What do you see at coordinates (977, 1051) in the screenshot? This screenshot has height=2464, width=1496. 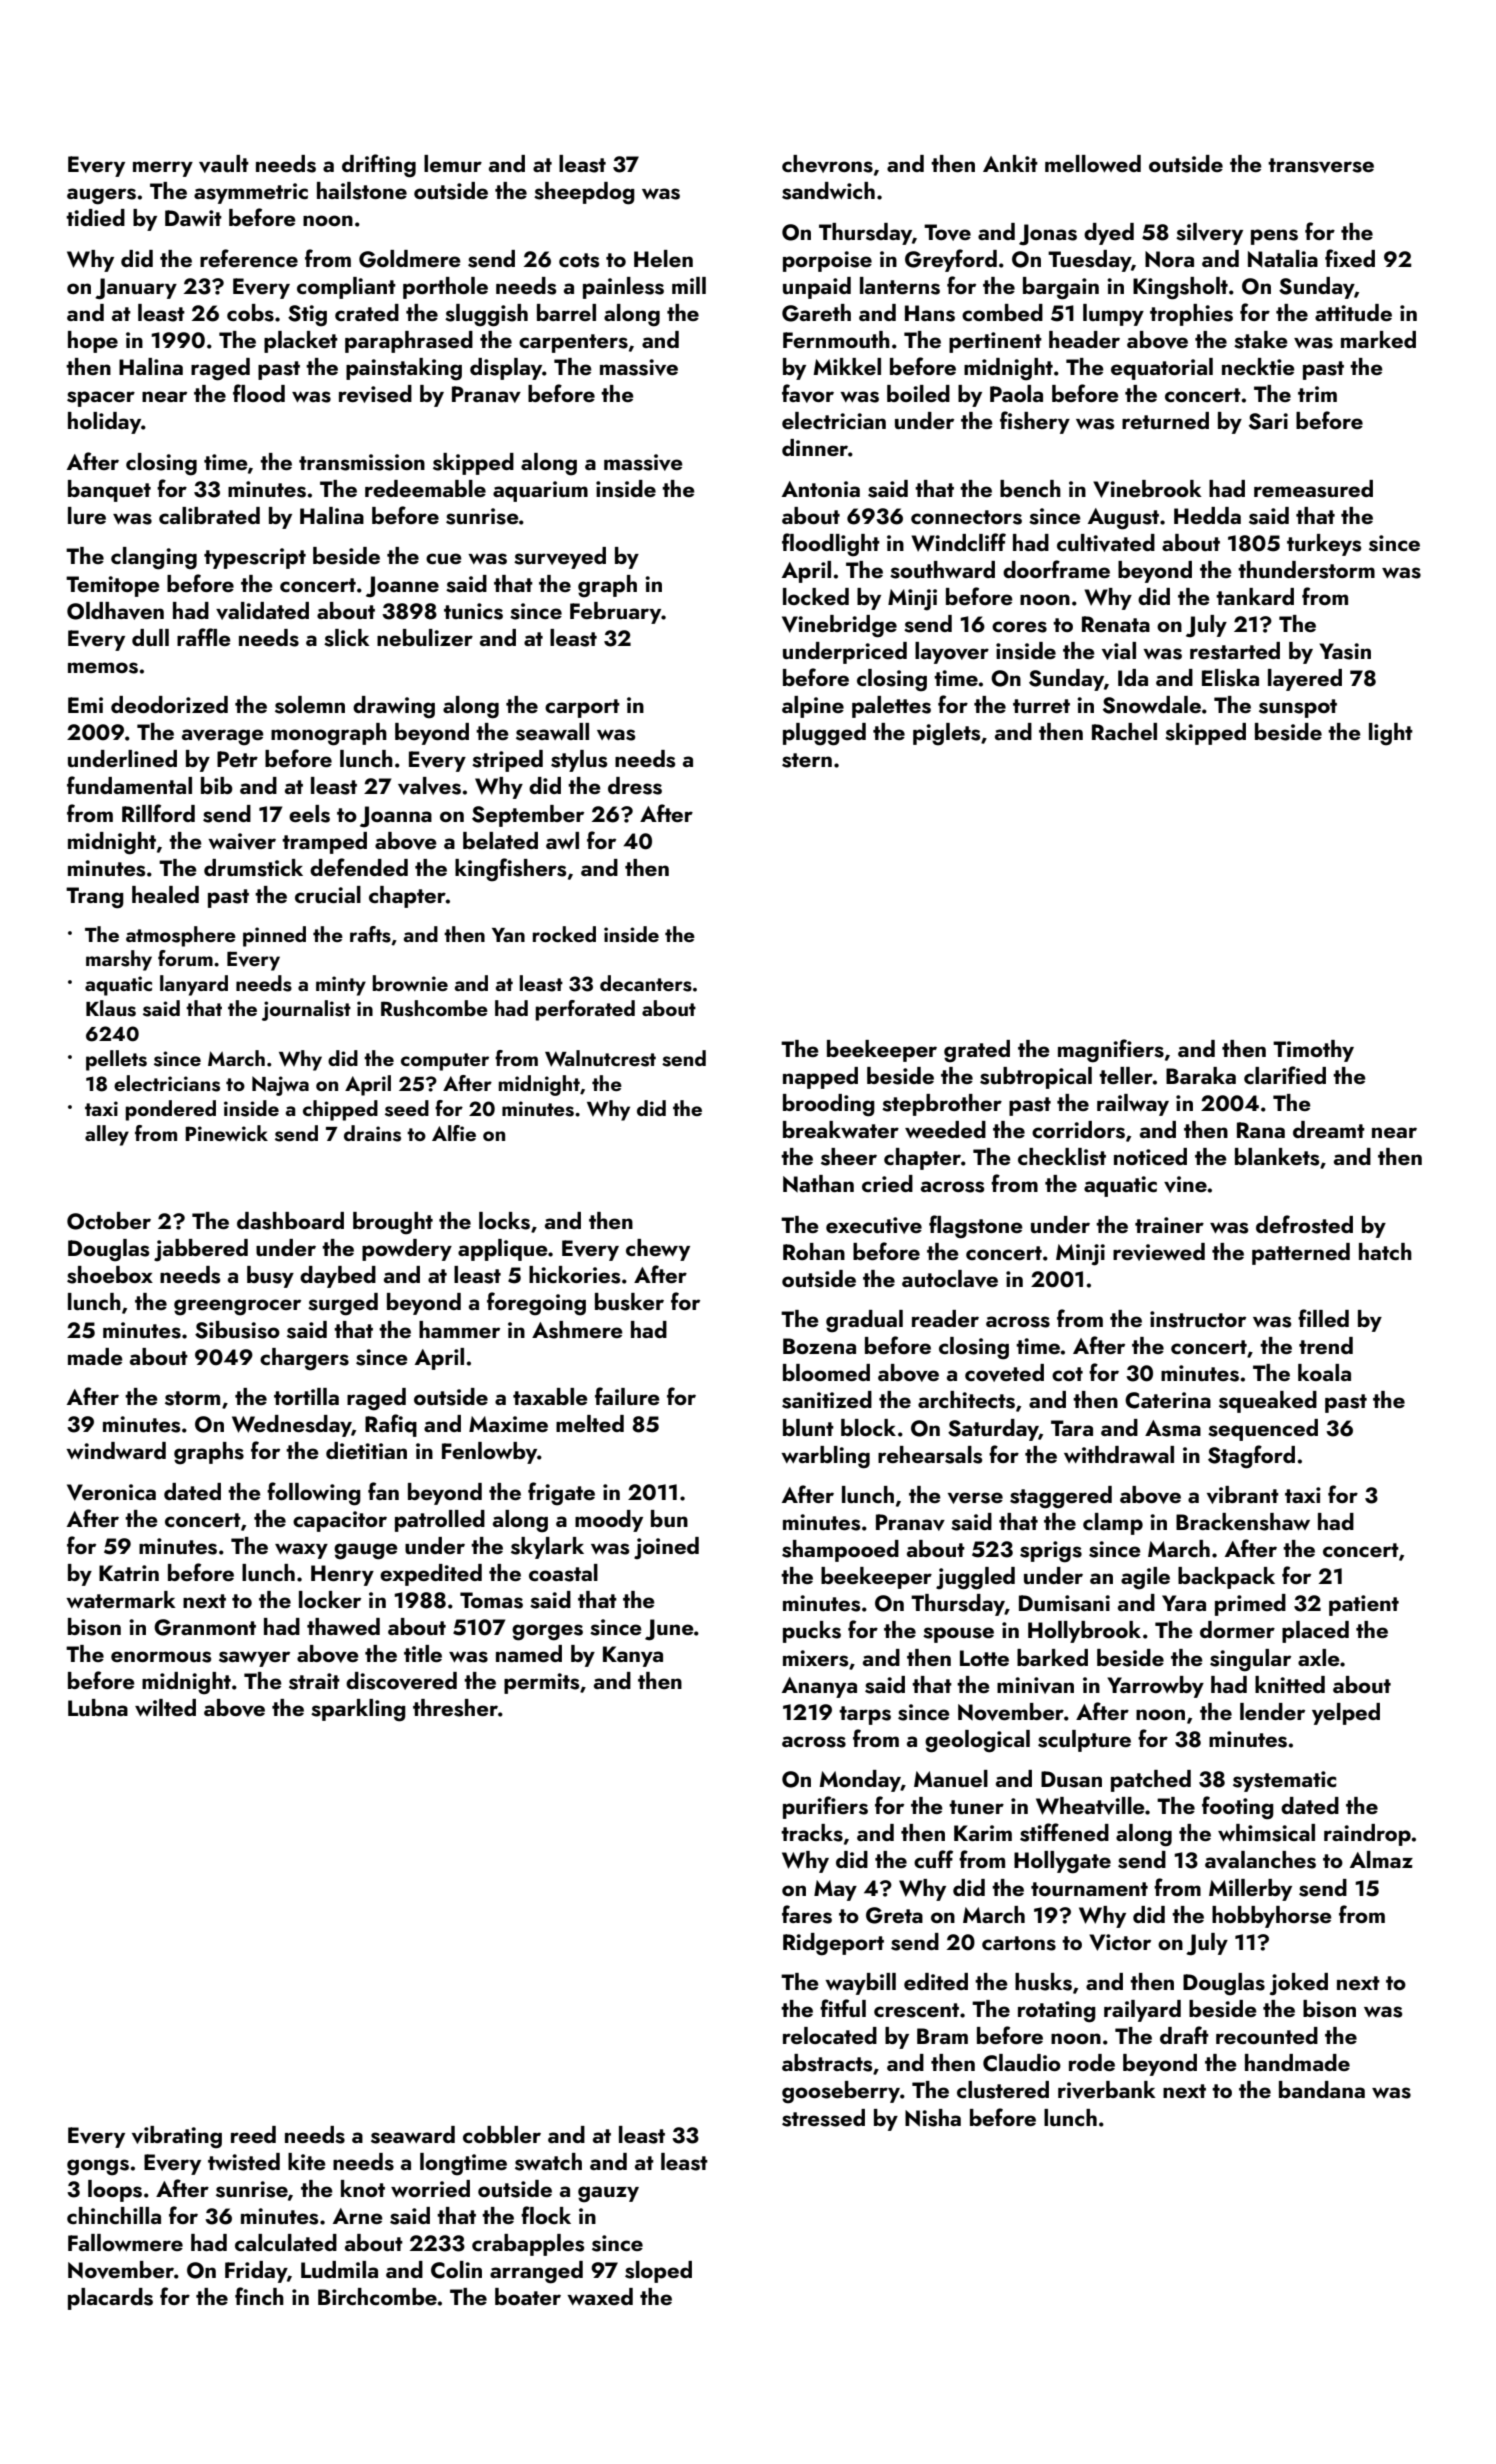 I see `grated` at bounding box center [977, 1051].
